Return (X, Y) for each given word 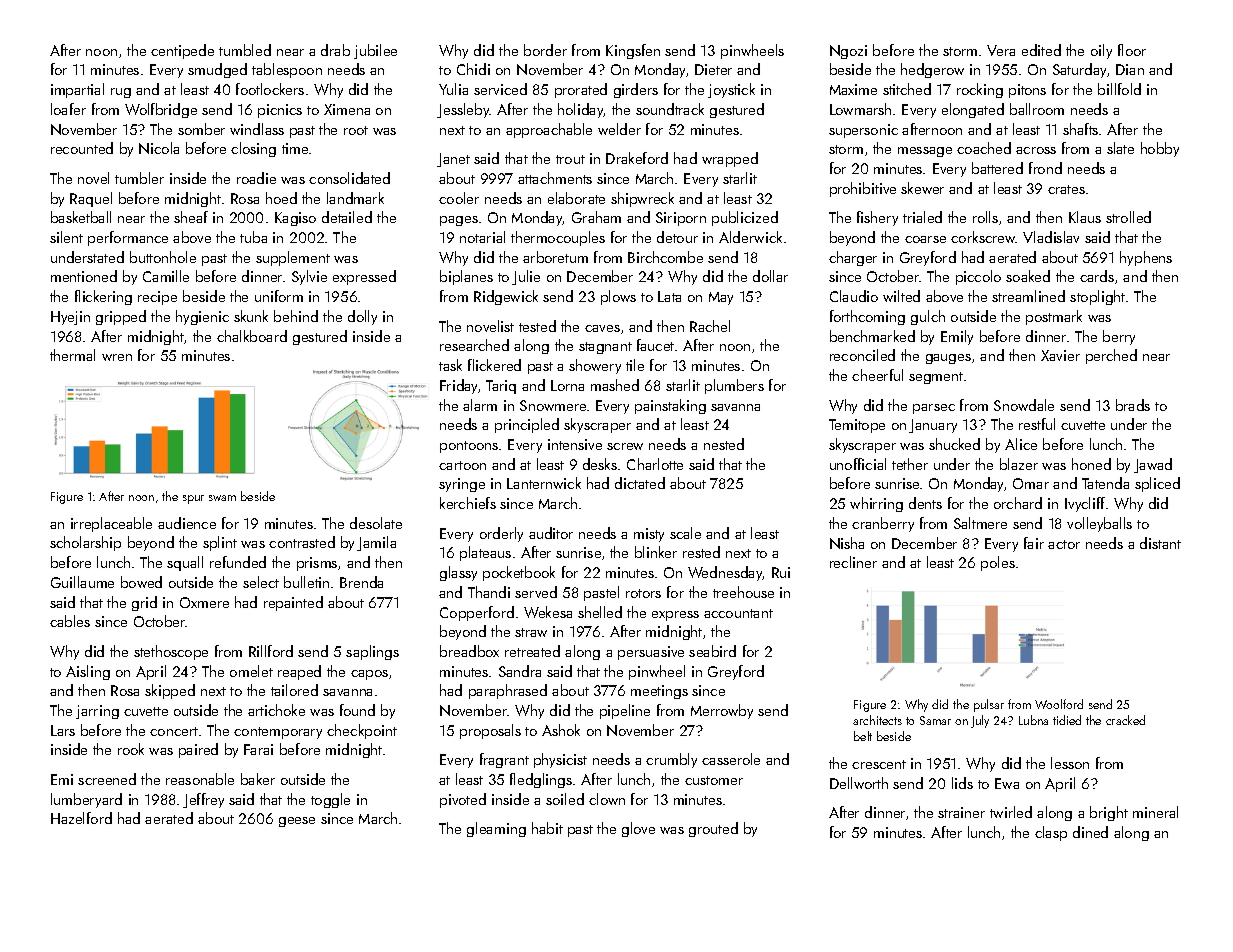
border (545, 50)
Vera (1001, 50)
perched (1111, 356)
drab (335, 50)
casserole (731, 759)
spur (193, 499)
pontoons (469, 447)
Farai (258, 749)
